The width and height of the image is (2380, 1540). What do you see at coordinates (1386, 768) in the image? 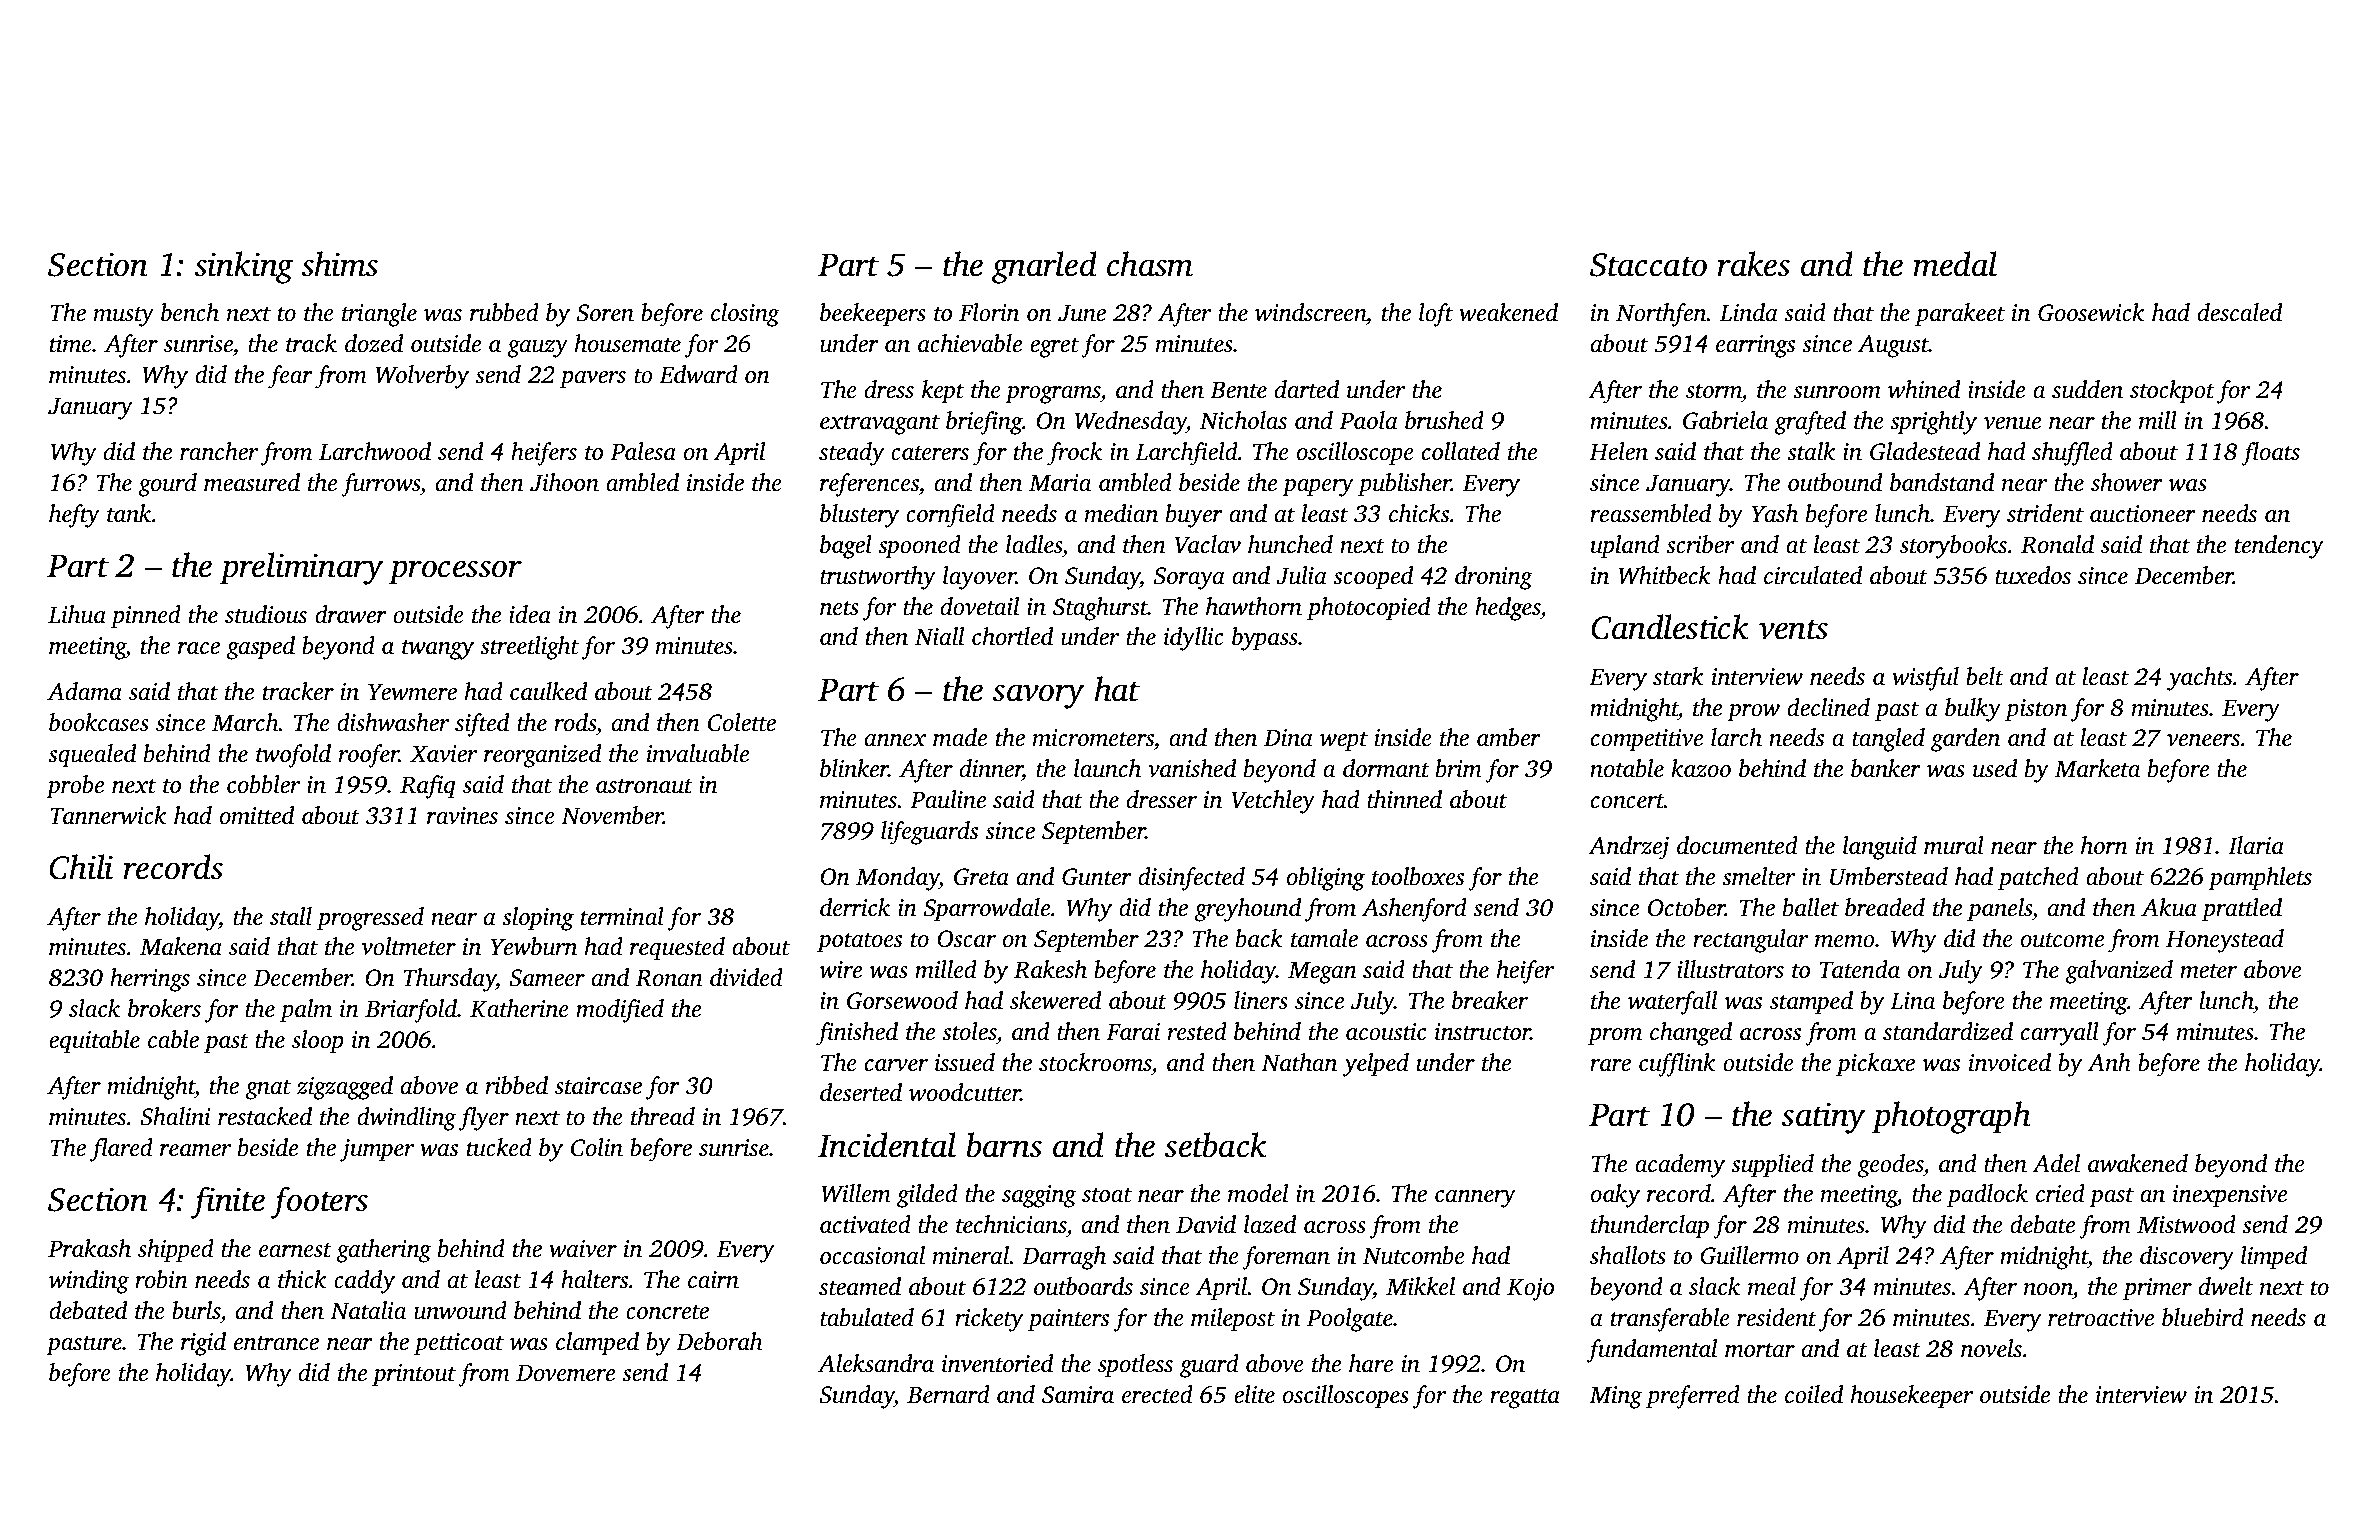
I see `dormant` at bounding box center [1386, 768].
